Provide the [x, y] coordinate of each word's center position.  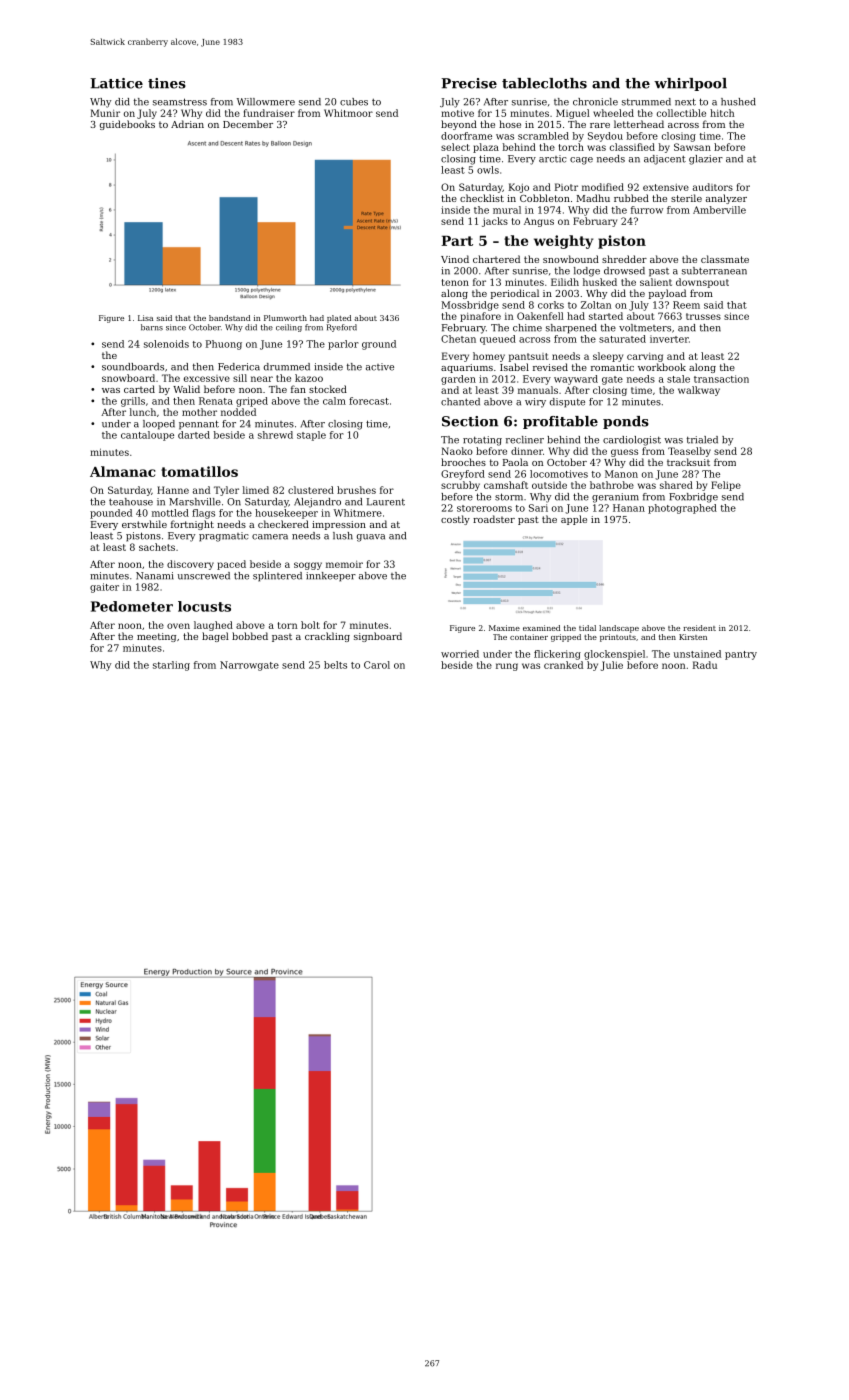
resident [699, 628]
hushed [738, 102]
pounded [111, 514]
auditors [713, 187]
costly [455, 520]
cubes [354, 102]
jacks [495, 222]
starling [171, 666]
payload [667, 294]
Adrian [187, 124]
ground [379, 345]
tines [167, 83]
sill [240, 378]
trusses [703, 316]
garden [458, 380]
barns [152, 327]
